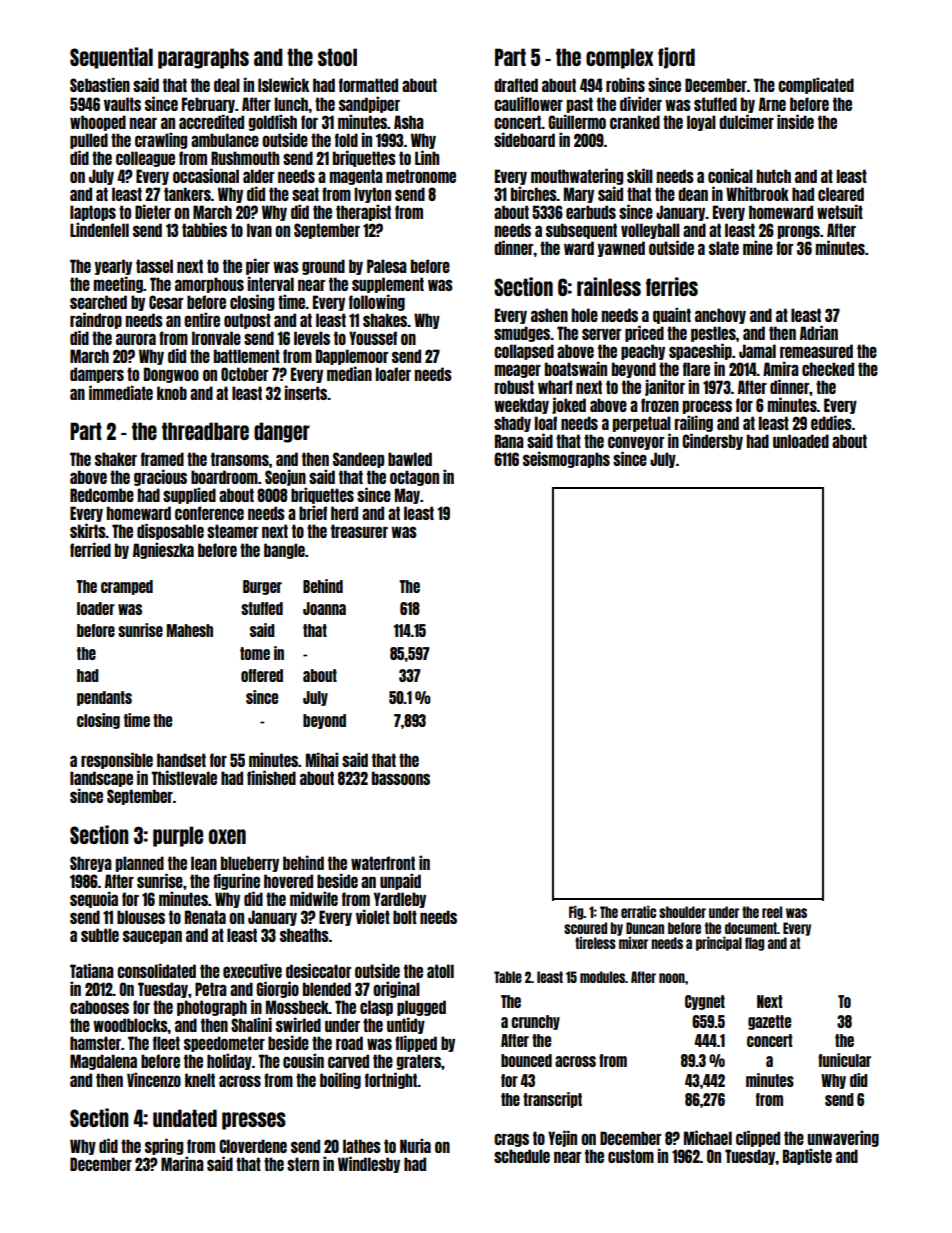 This page has height=1233, width=952. What do you see at coordinates (164, 1146) in the page?
I see `spring` at bounding box center [164, 1146].
